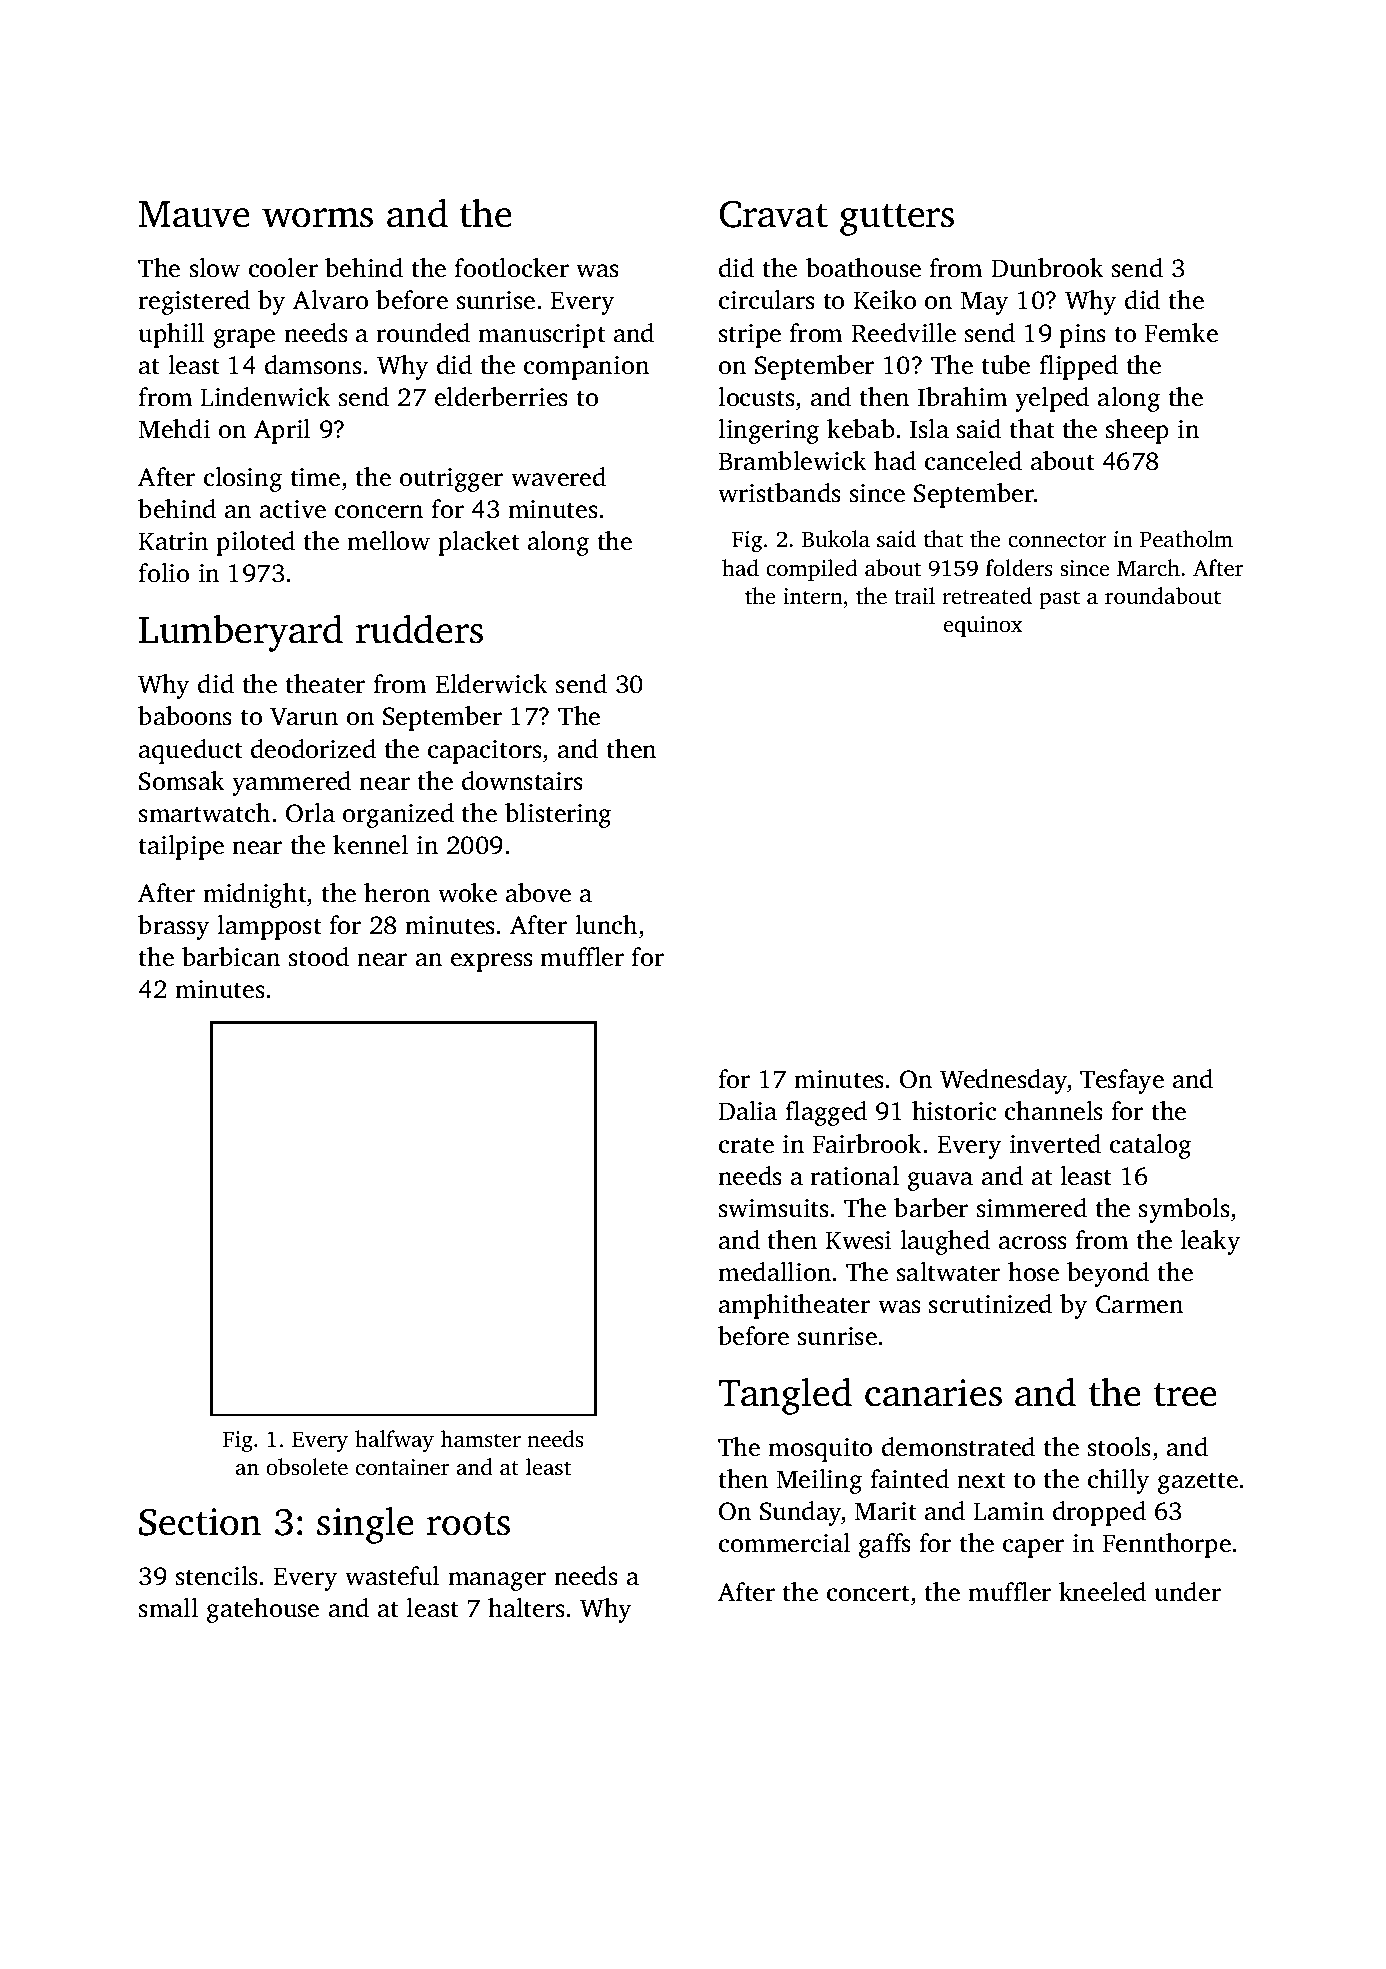 The height and width of the image is (1969, 1386). Describe the element at coordinates (263, 1610) in the image. I see `gatehouse` at that location.
